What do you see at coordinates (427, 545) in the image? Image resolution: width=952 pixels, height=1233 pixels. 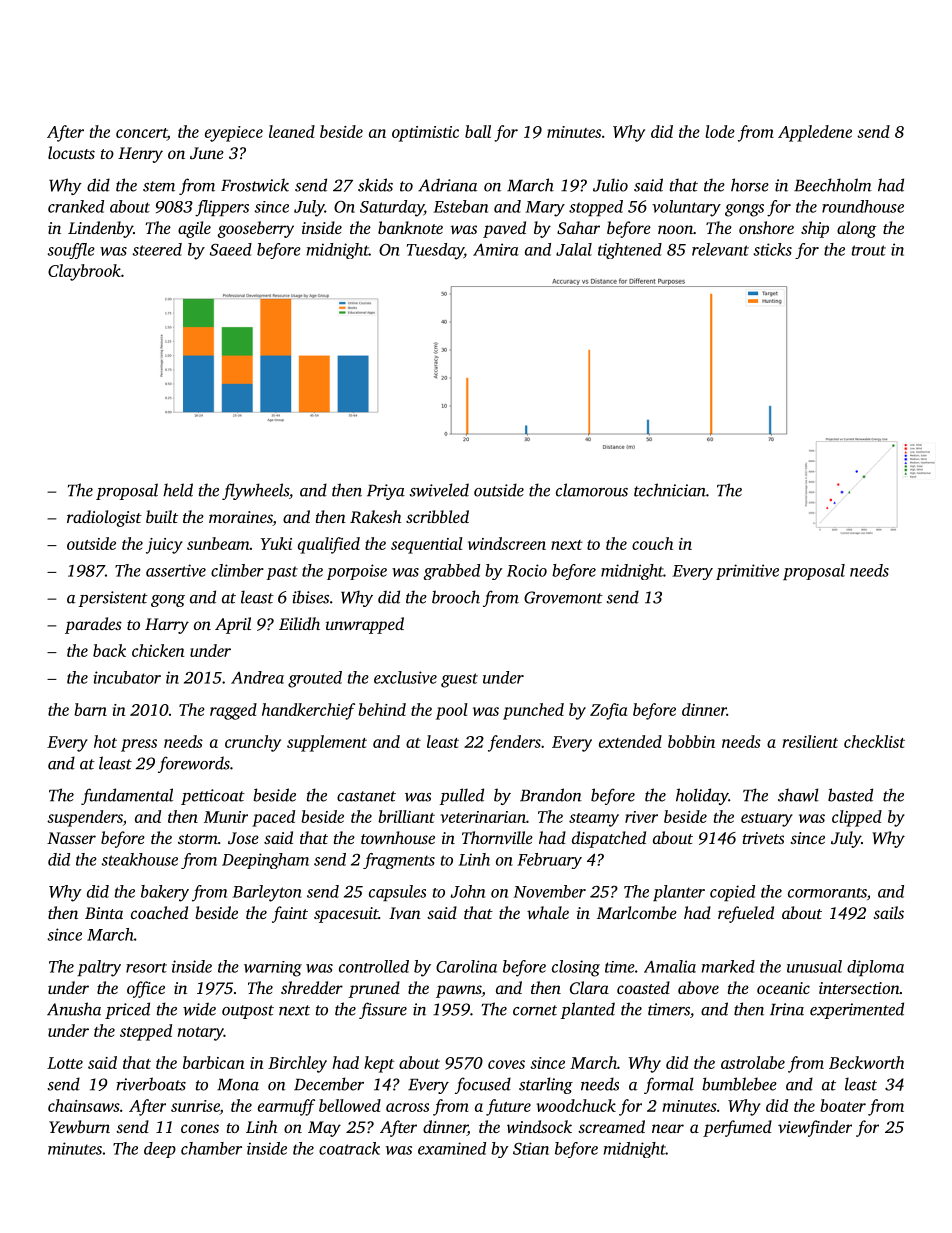 I see `sequential` at bounding box center [427, 545].
